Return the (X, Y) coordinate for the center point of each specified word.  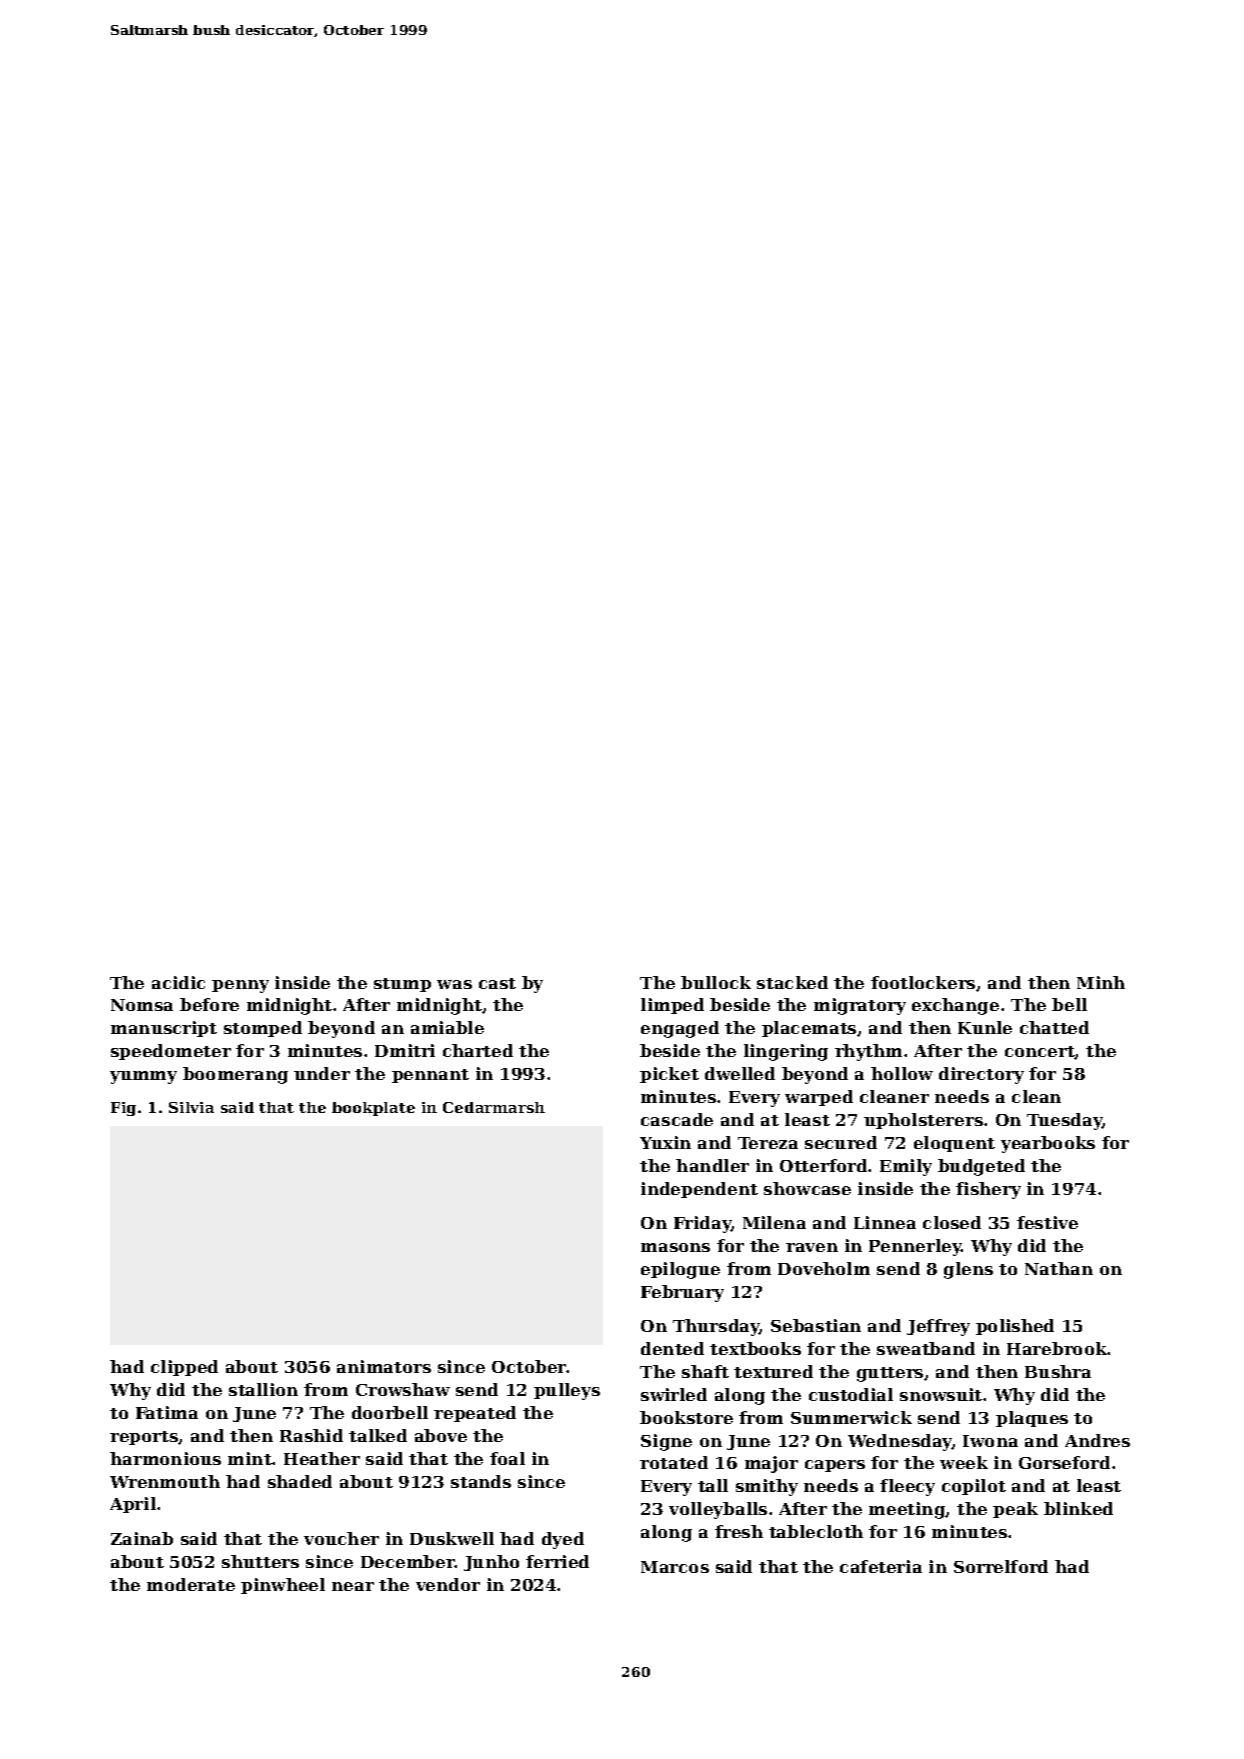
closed (952, 1222)
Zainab (142, 1538)
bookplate (373, 1109)
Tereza (768, 1143)
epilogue (680, 1270)
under (322, 1073)
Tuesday (1065, 1121)
